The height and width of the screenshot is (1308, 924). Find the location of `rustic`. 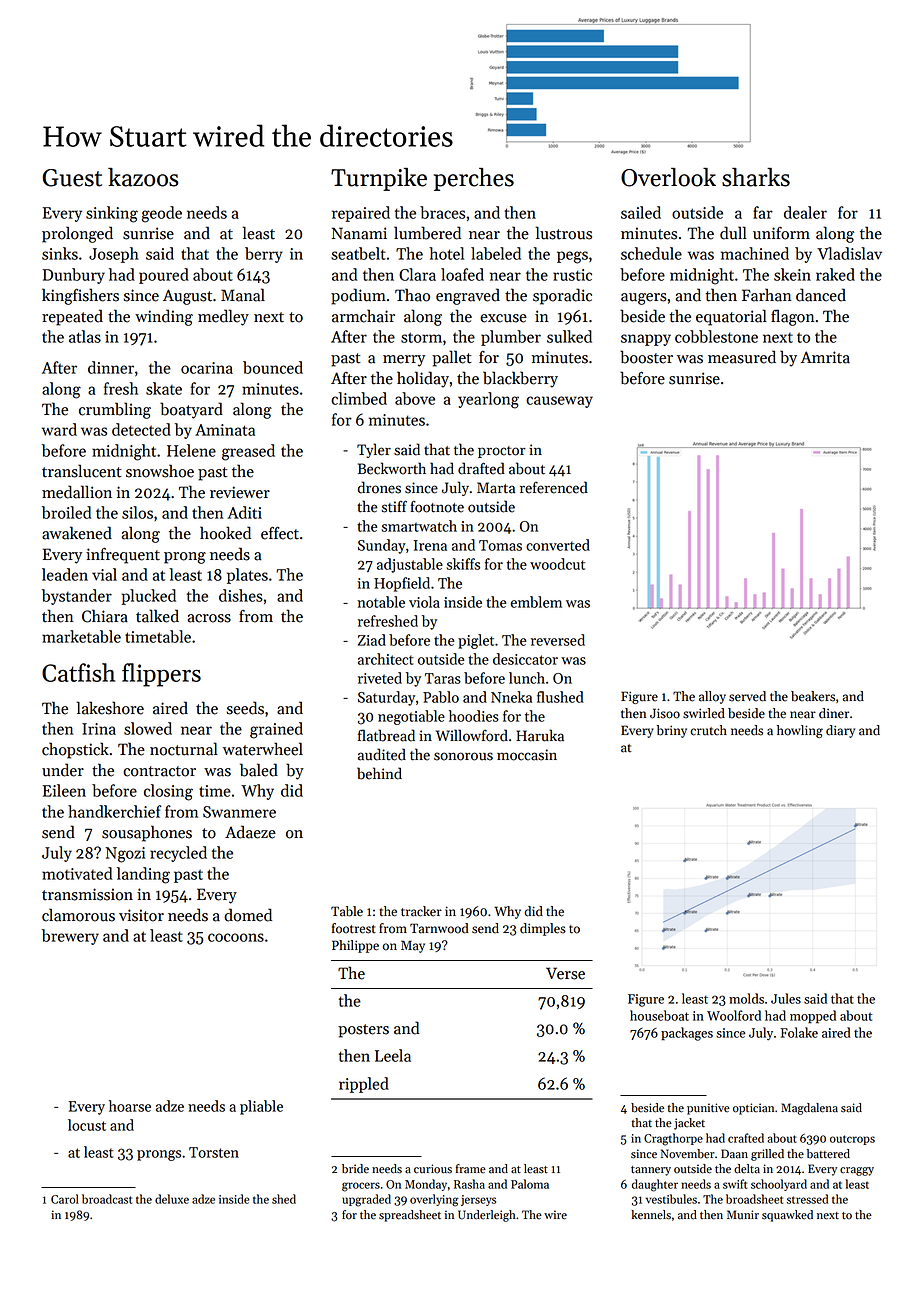

rustic is located at coordinates (572, 275).
